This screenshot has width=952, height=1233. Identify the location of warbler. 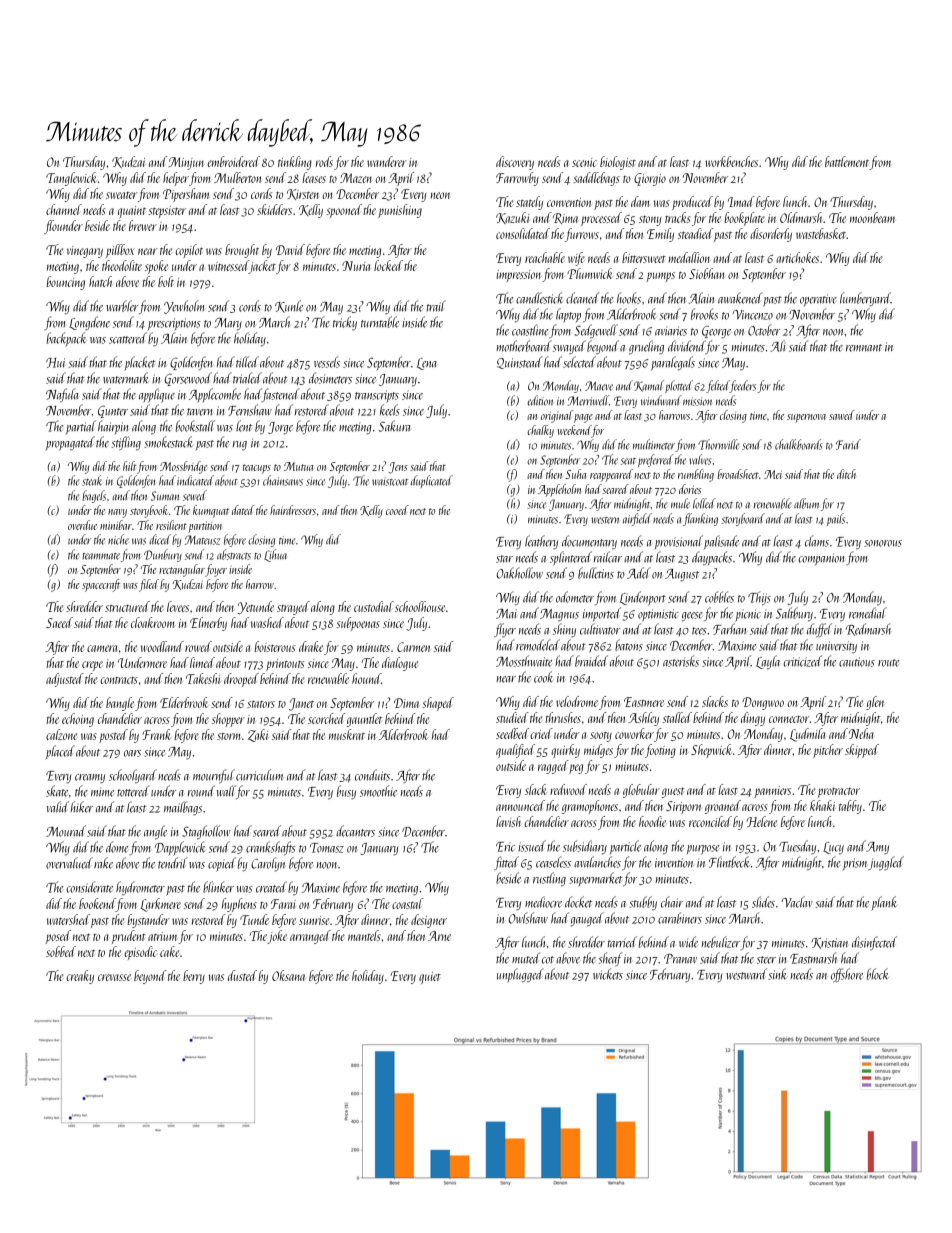
(122, 306).
